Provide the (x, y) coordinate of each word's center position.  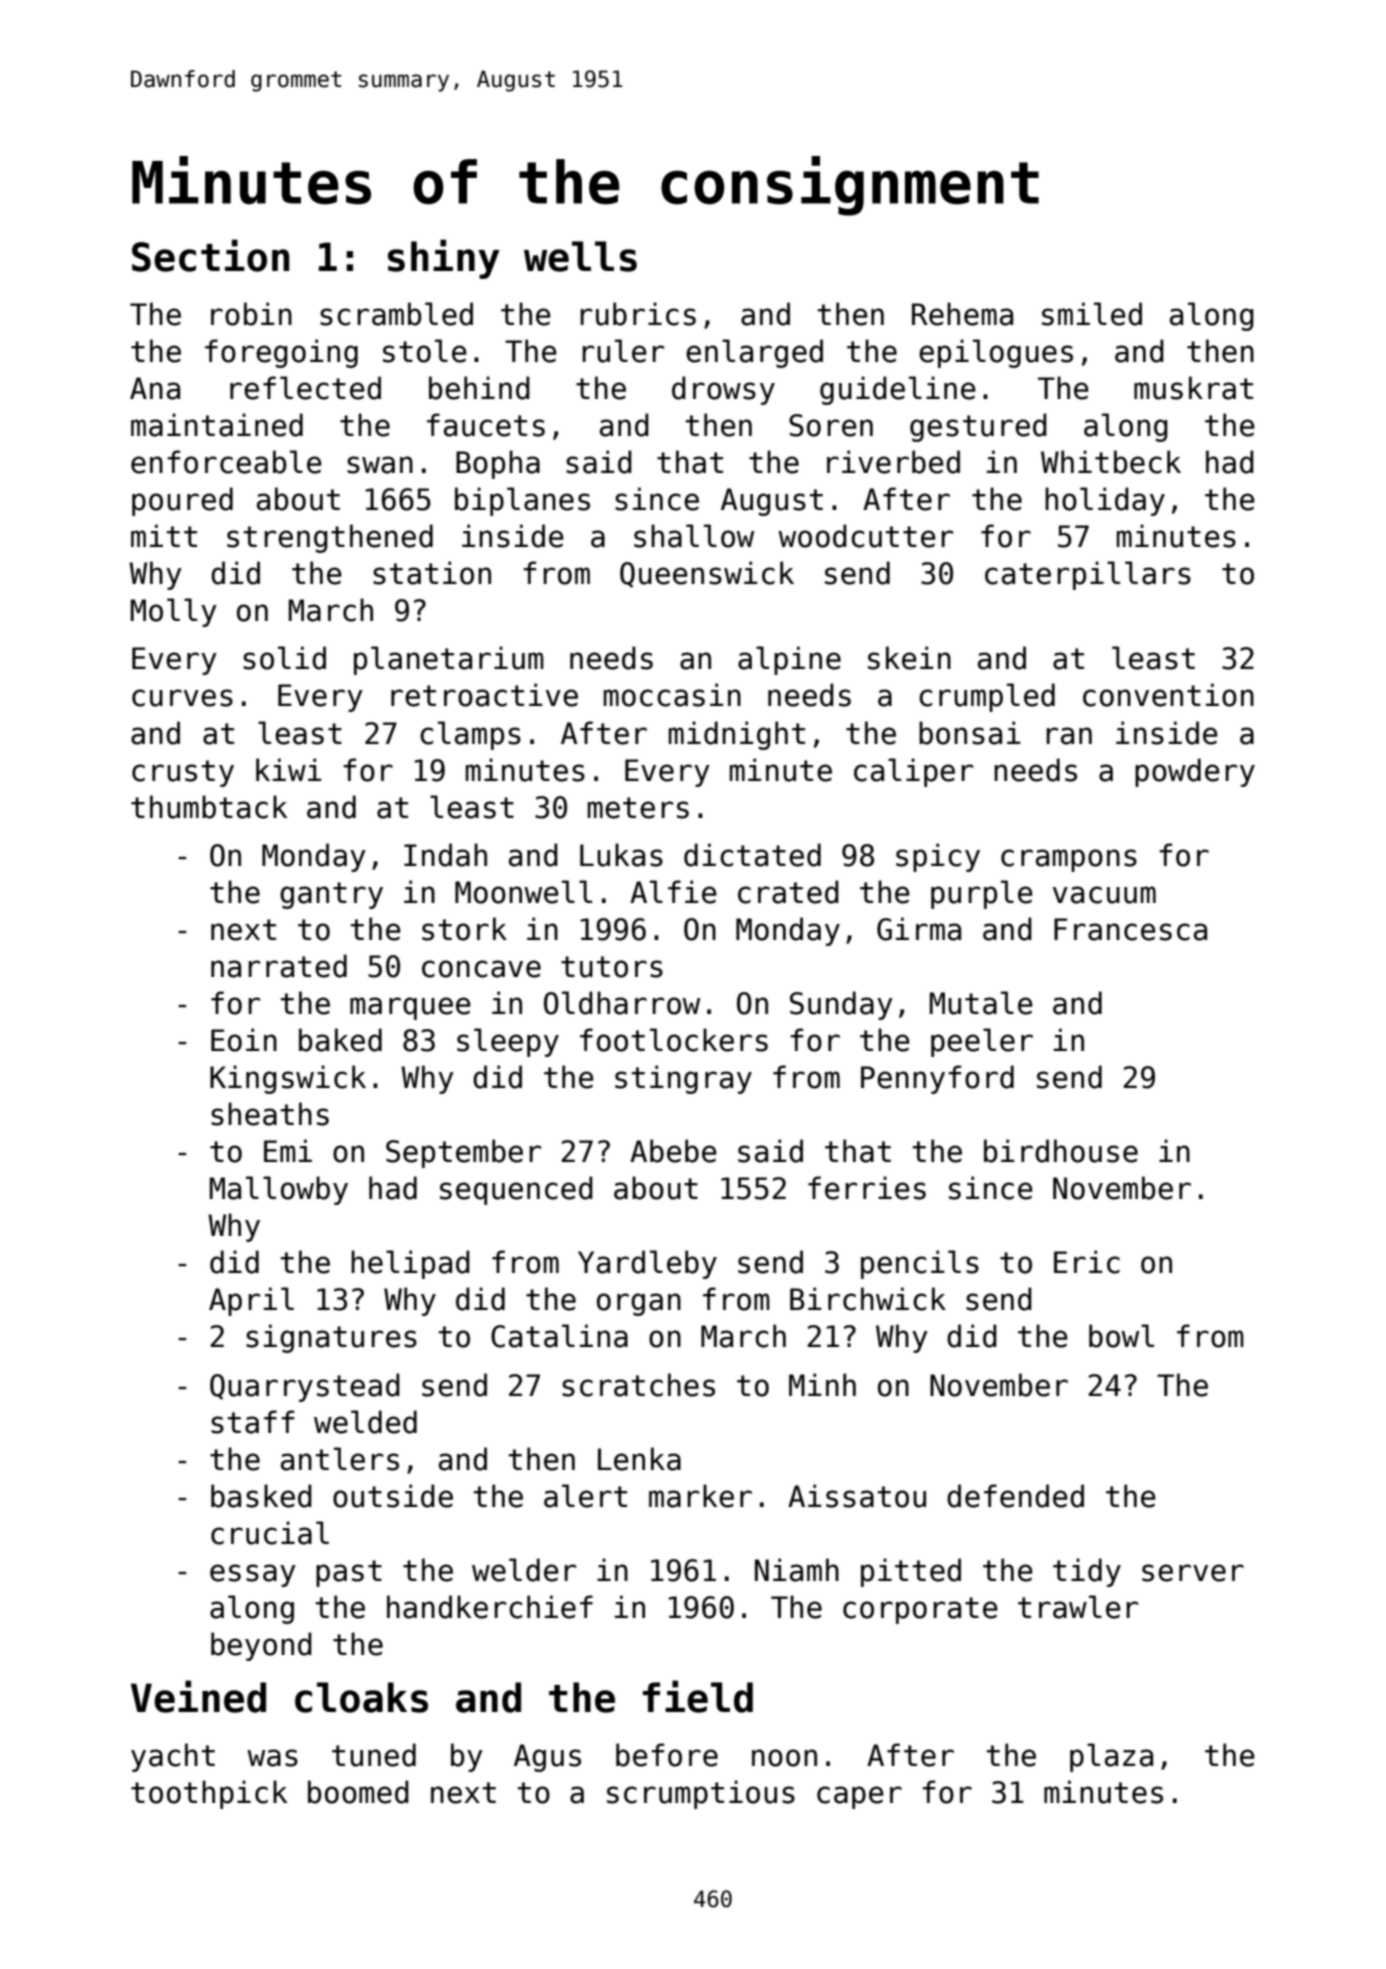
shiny (444, 259)
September (463, 1153)
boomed (358, 1792)
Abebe (673, 1151)
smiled (1092, 314)
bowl (1121, 1336)
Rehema (962, 314)
